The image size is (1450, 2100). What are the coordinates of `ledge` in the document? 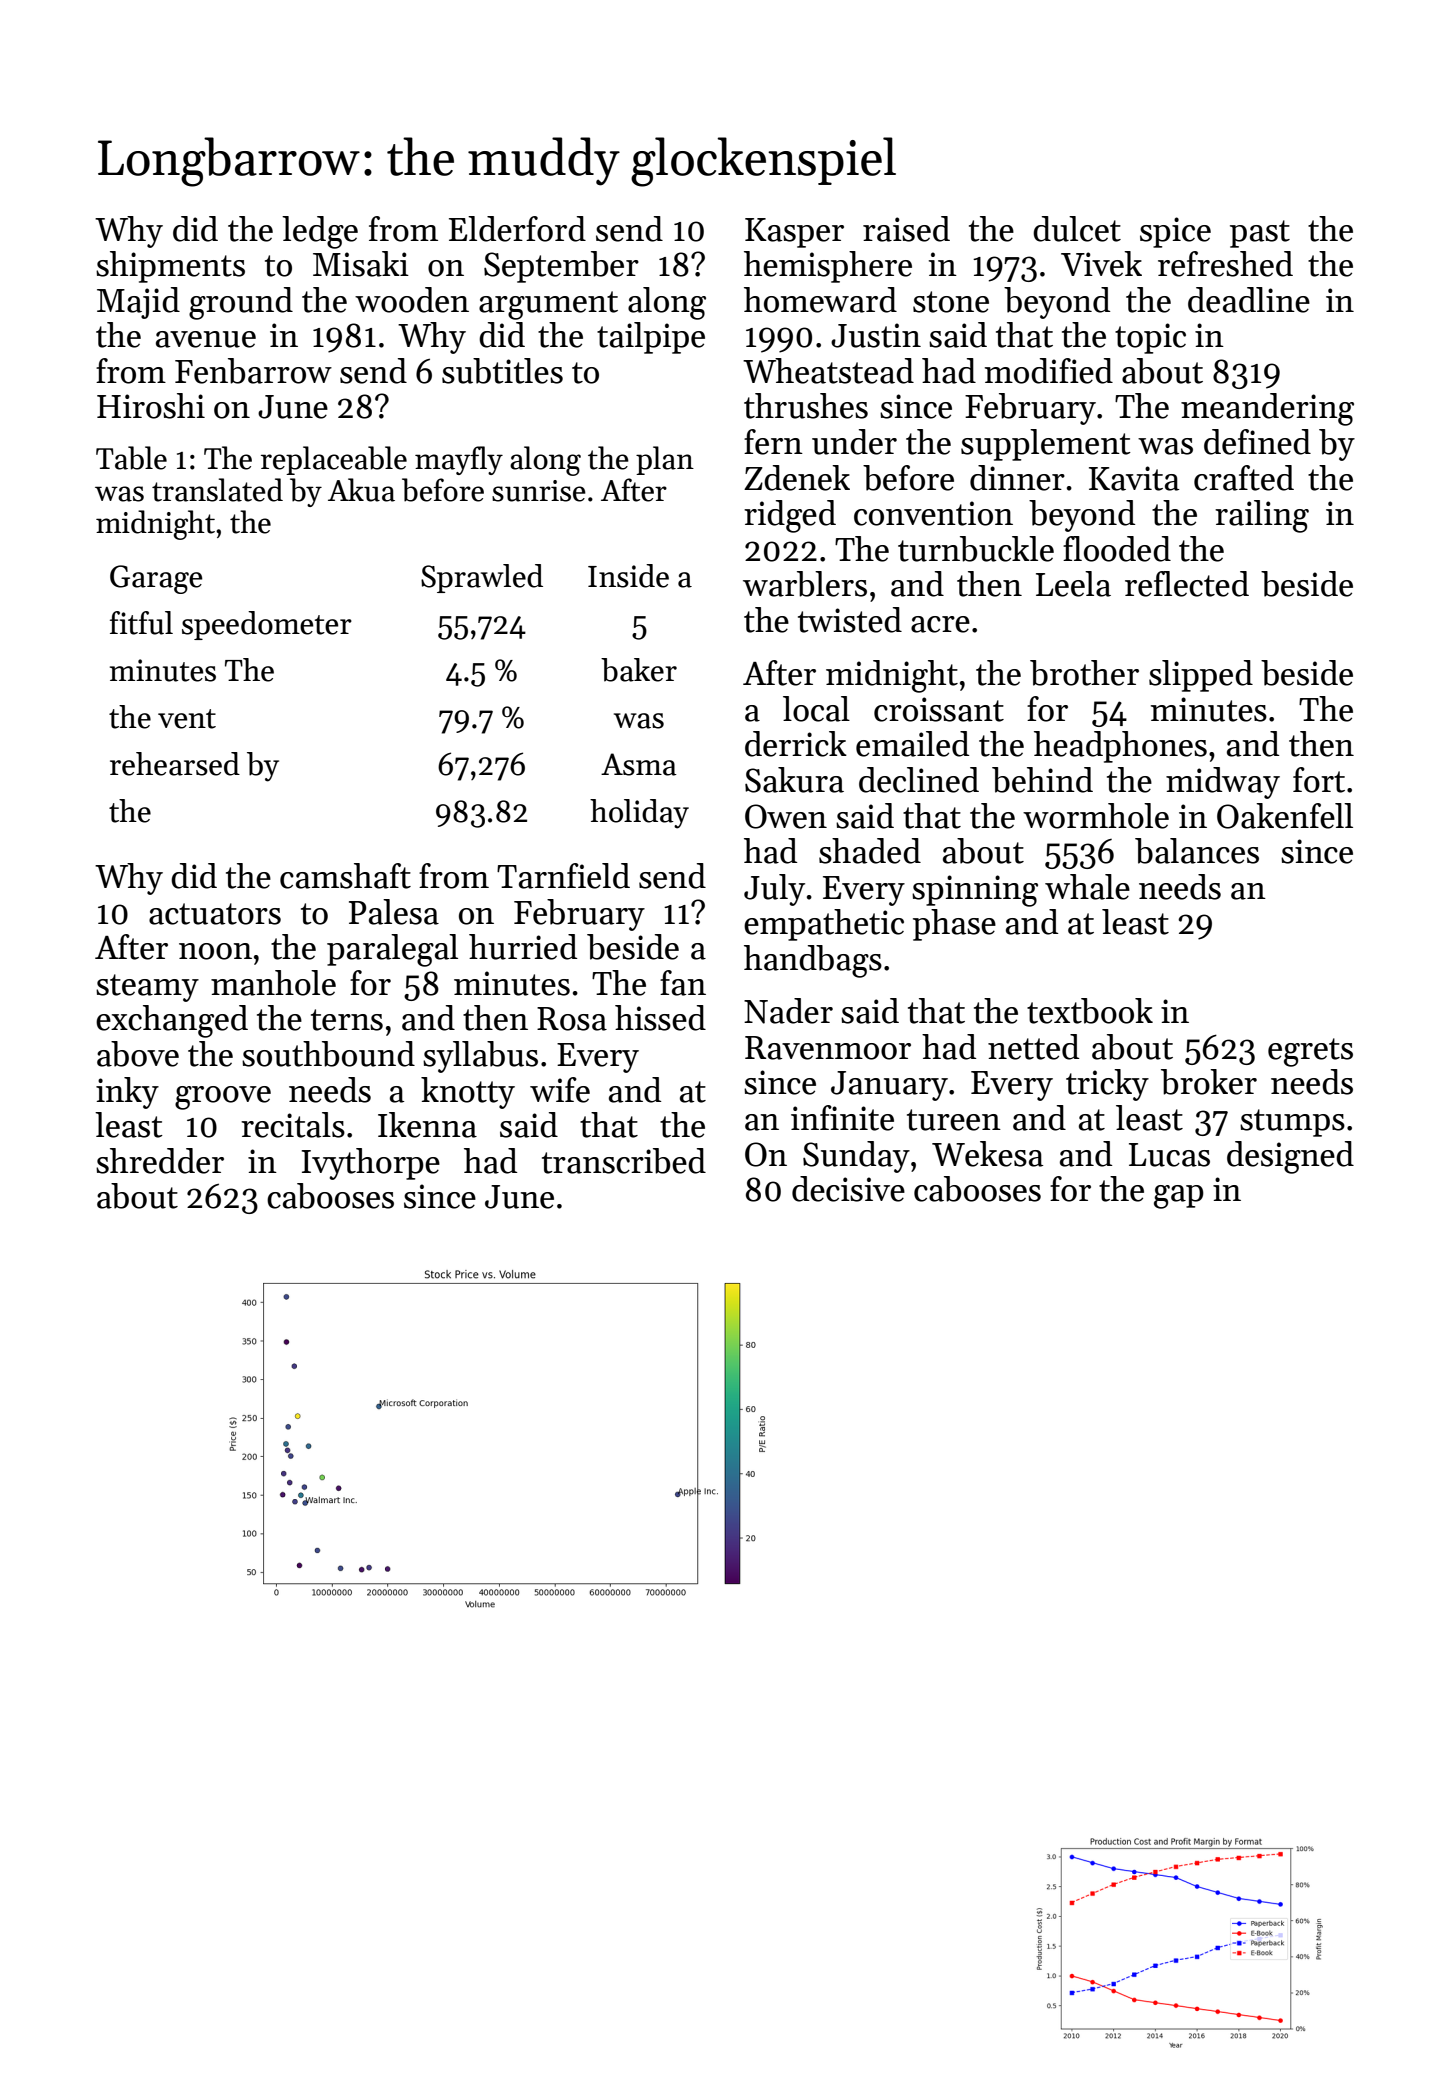 It's located at (320, 232).
